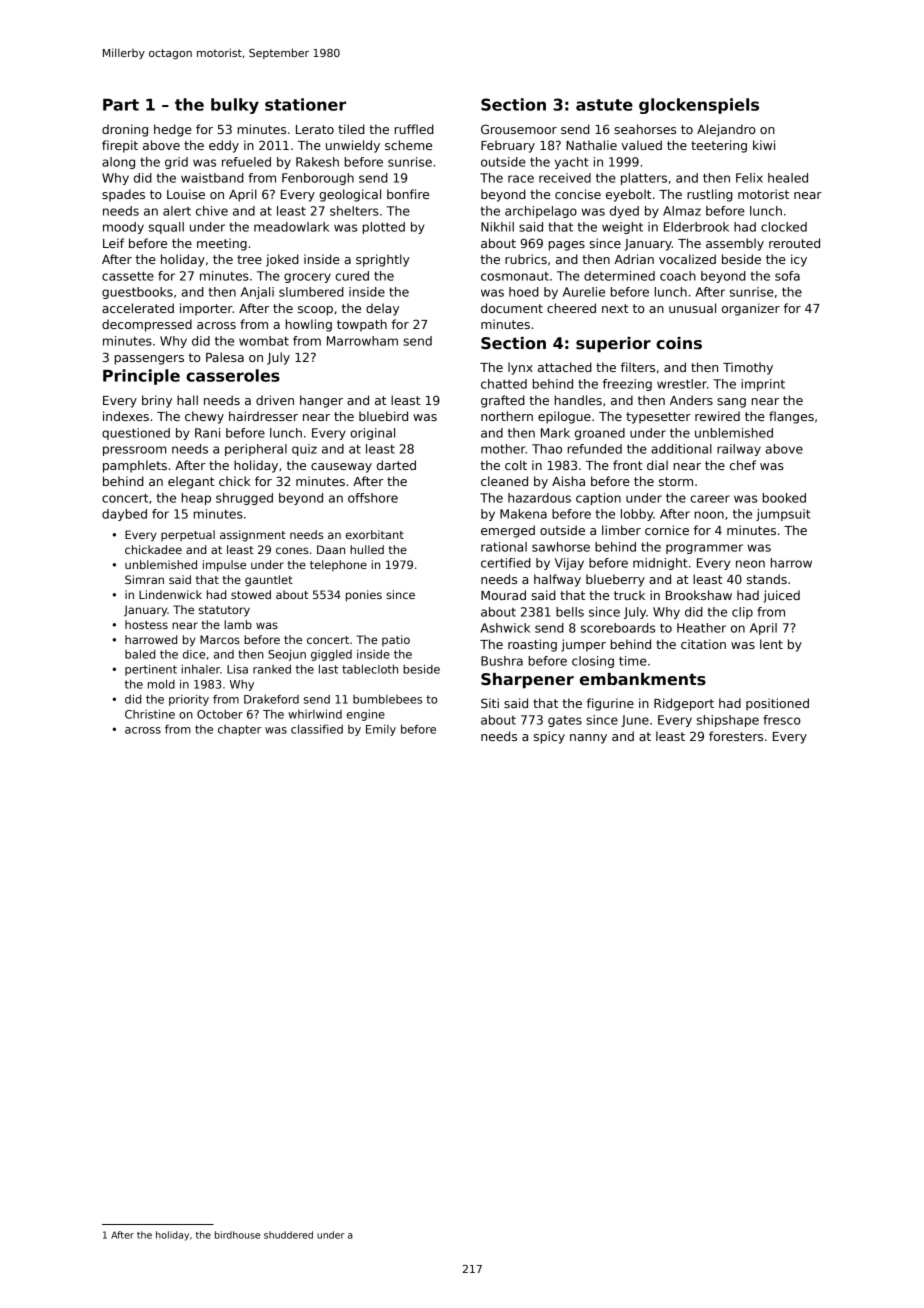 The height and width of the screenshot is (1308, 924). Describe the element at coordinates (381, 730) in the screenshot. I see `Emily` at that location.
